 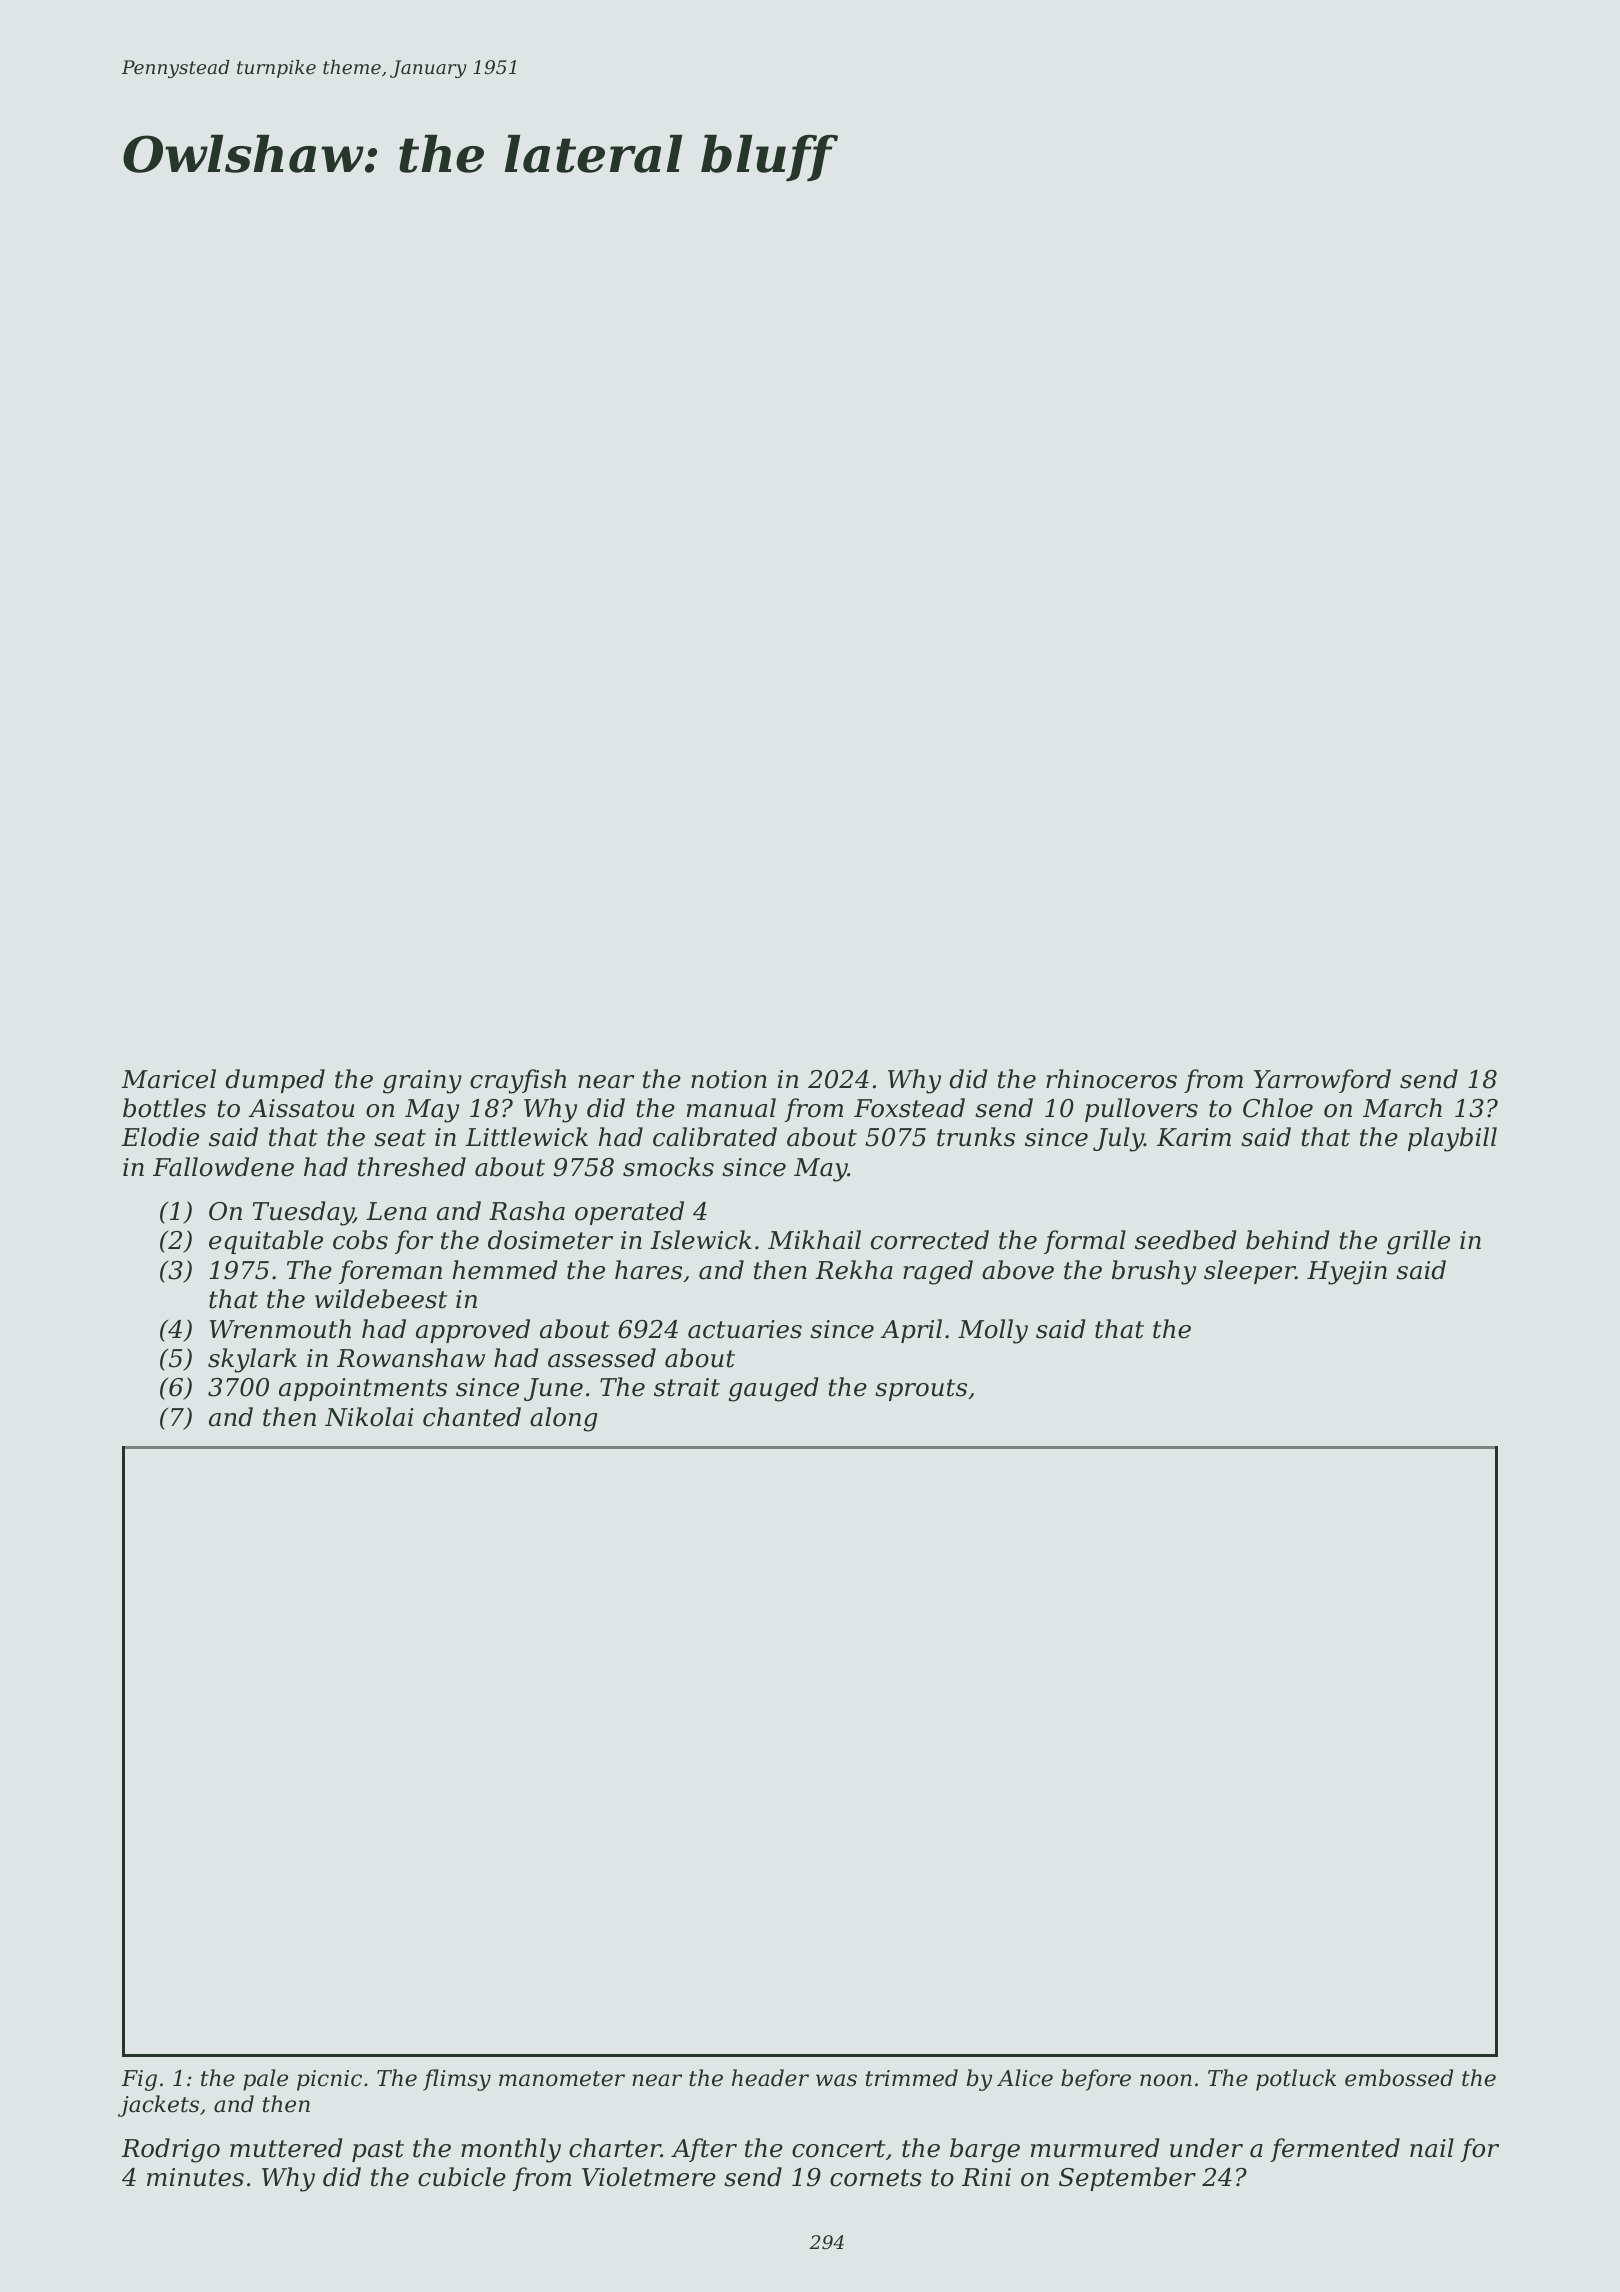 What do you see at coordinates (770, 2078) in the screenshot?
I see `header` at bounding box center [770, 2078].
